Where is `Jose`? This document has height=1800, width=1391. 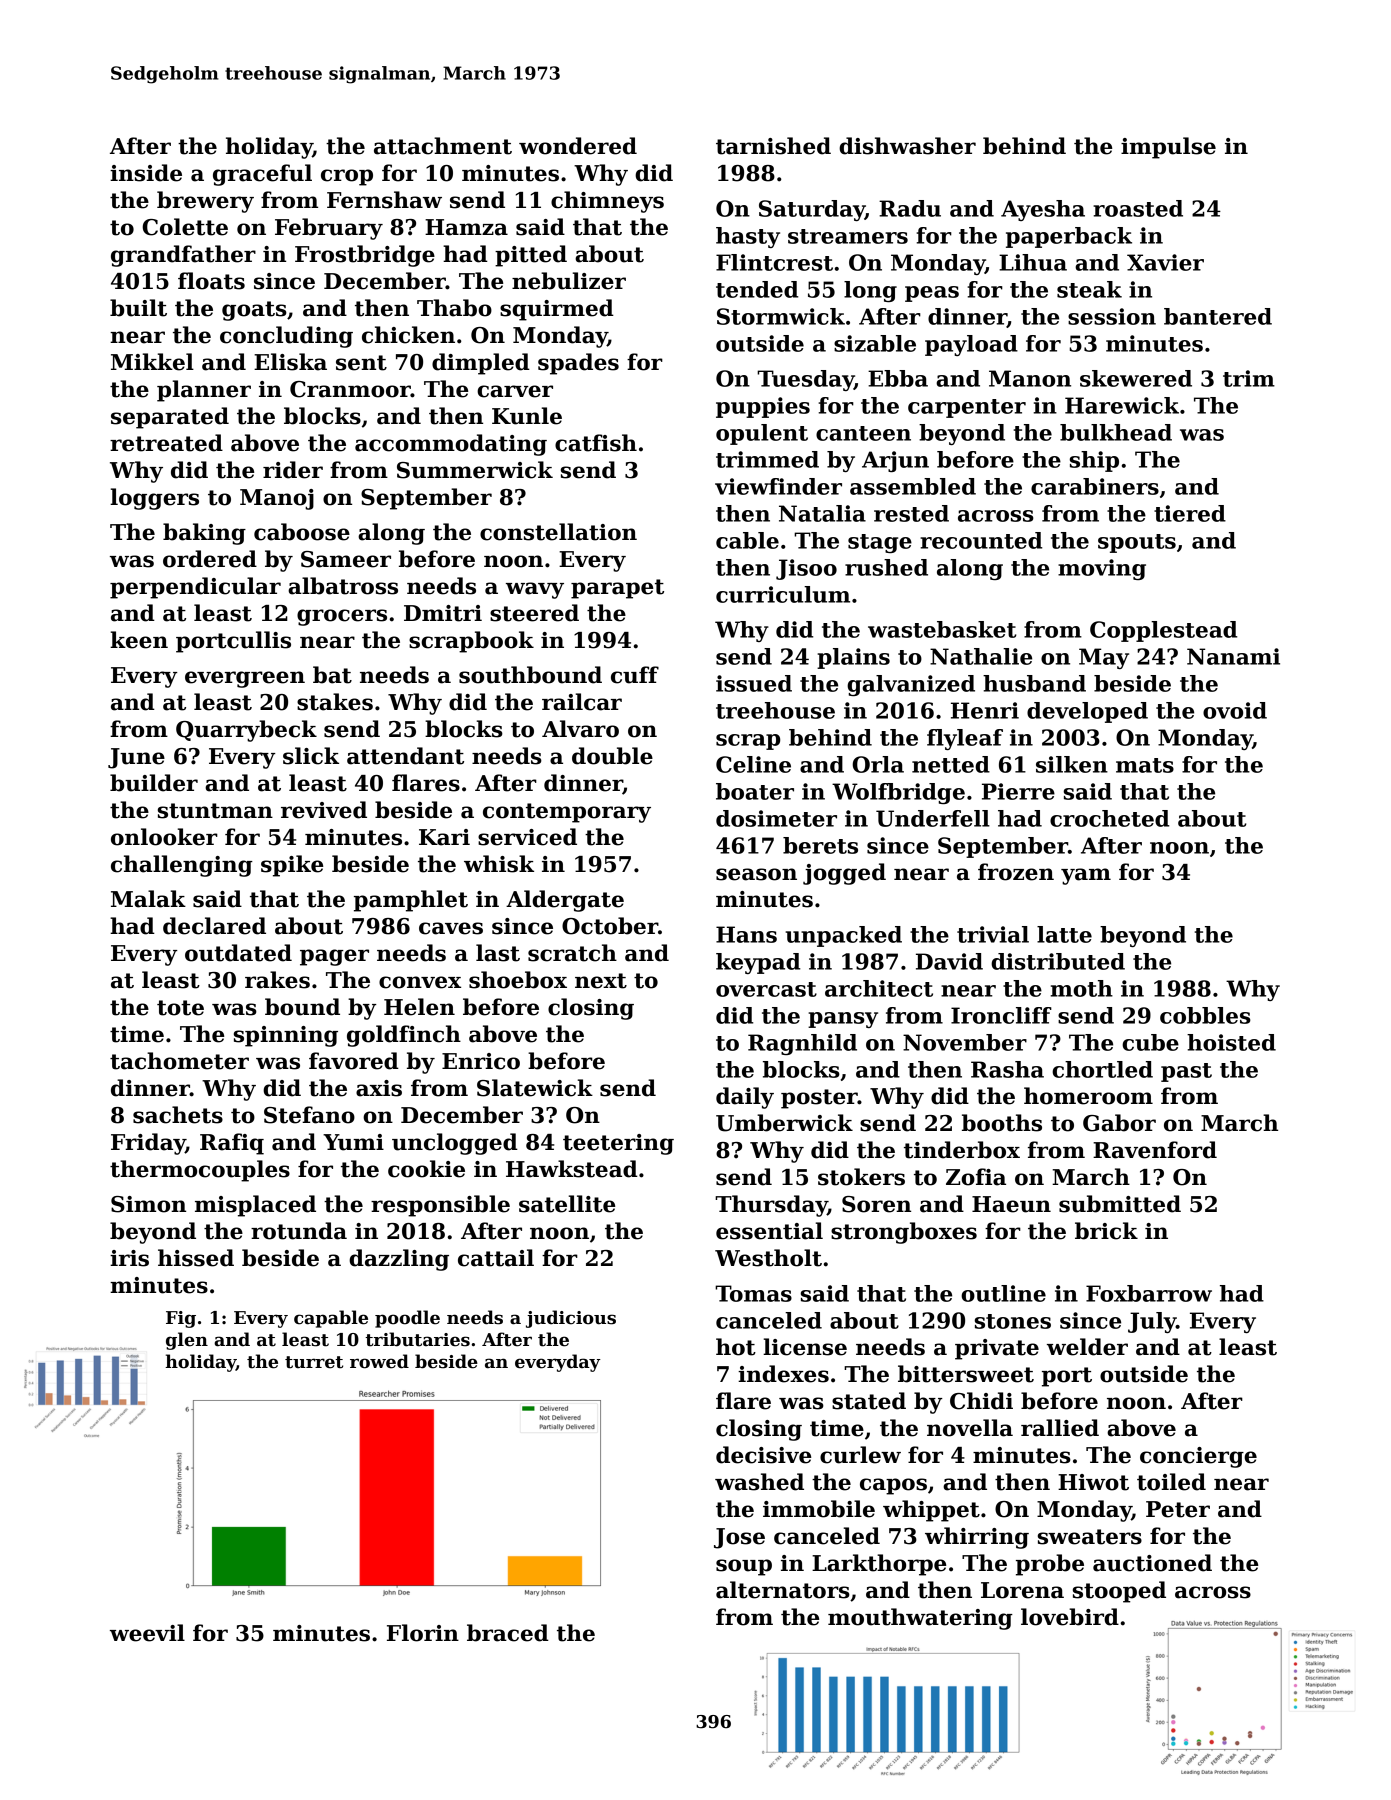
Jose is located at coordinates (739, 1538).
